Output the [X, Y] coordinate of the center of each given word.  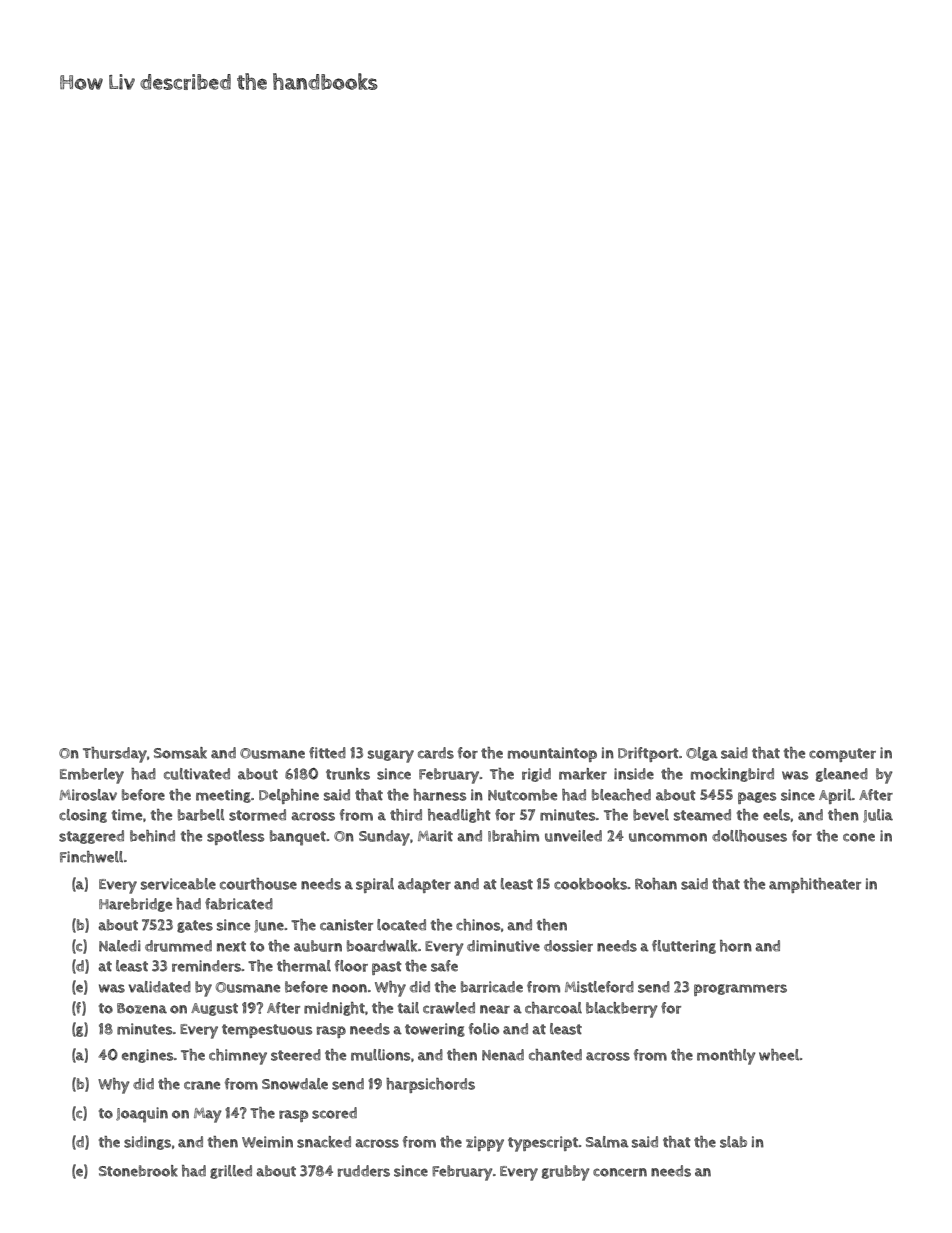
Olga [702, 754]
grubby [566, 1173]
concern [620, 1172]
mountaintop [552, 754]
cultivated [197, 774]
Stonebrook [138, 1171]
